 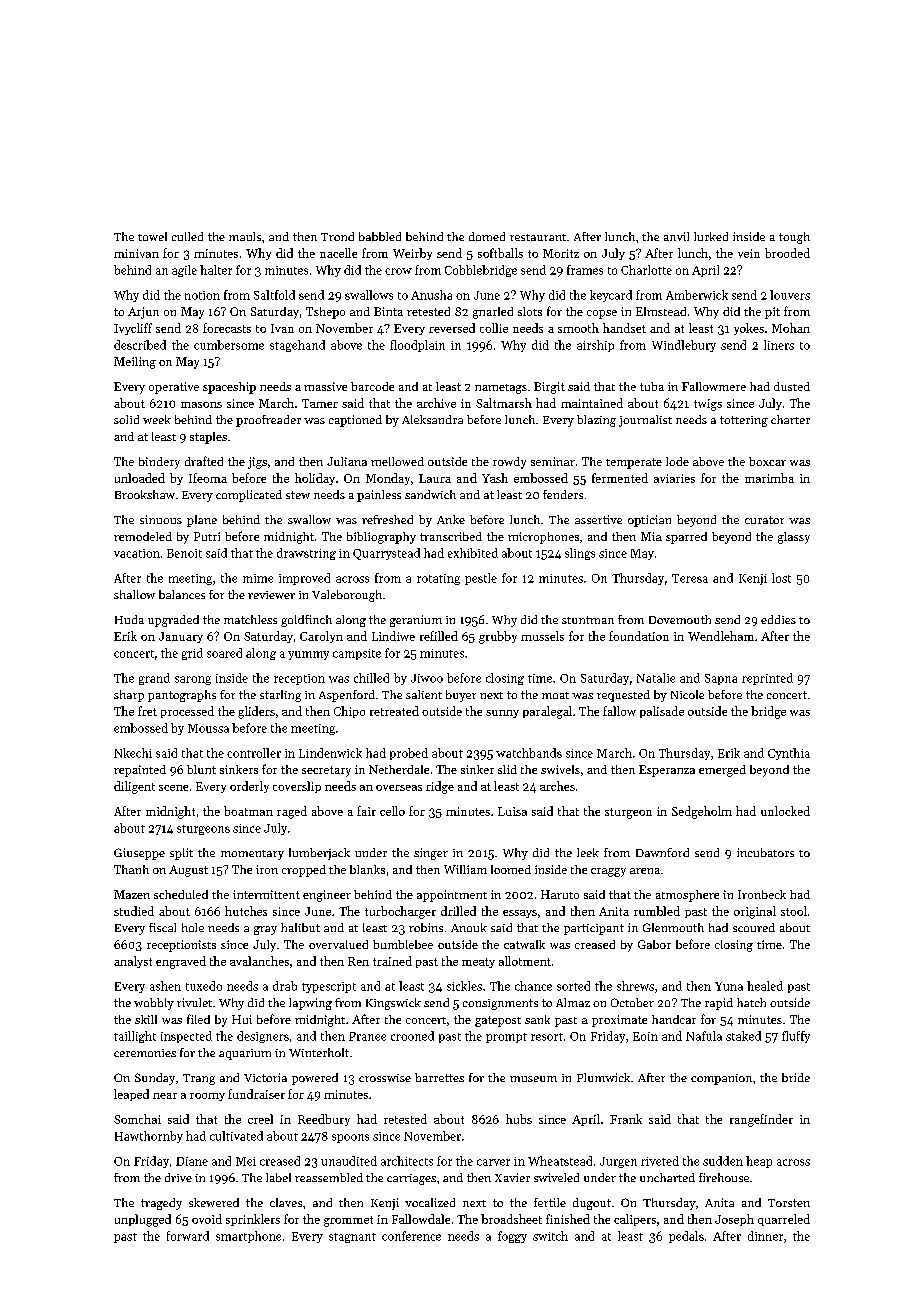 What do you see at coordinates (561, 253) in the image?
I see `Moritz` at bounding box center [561, 253].
